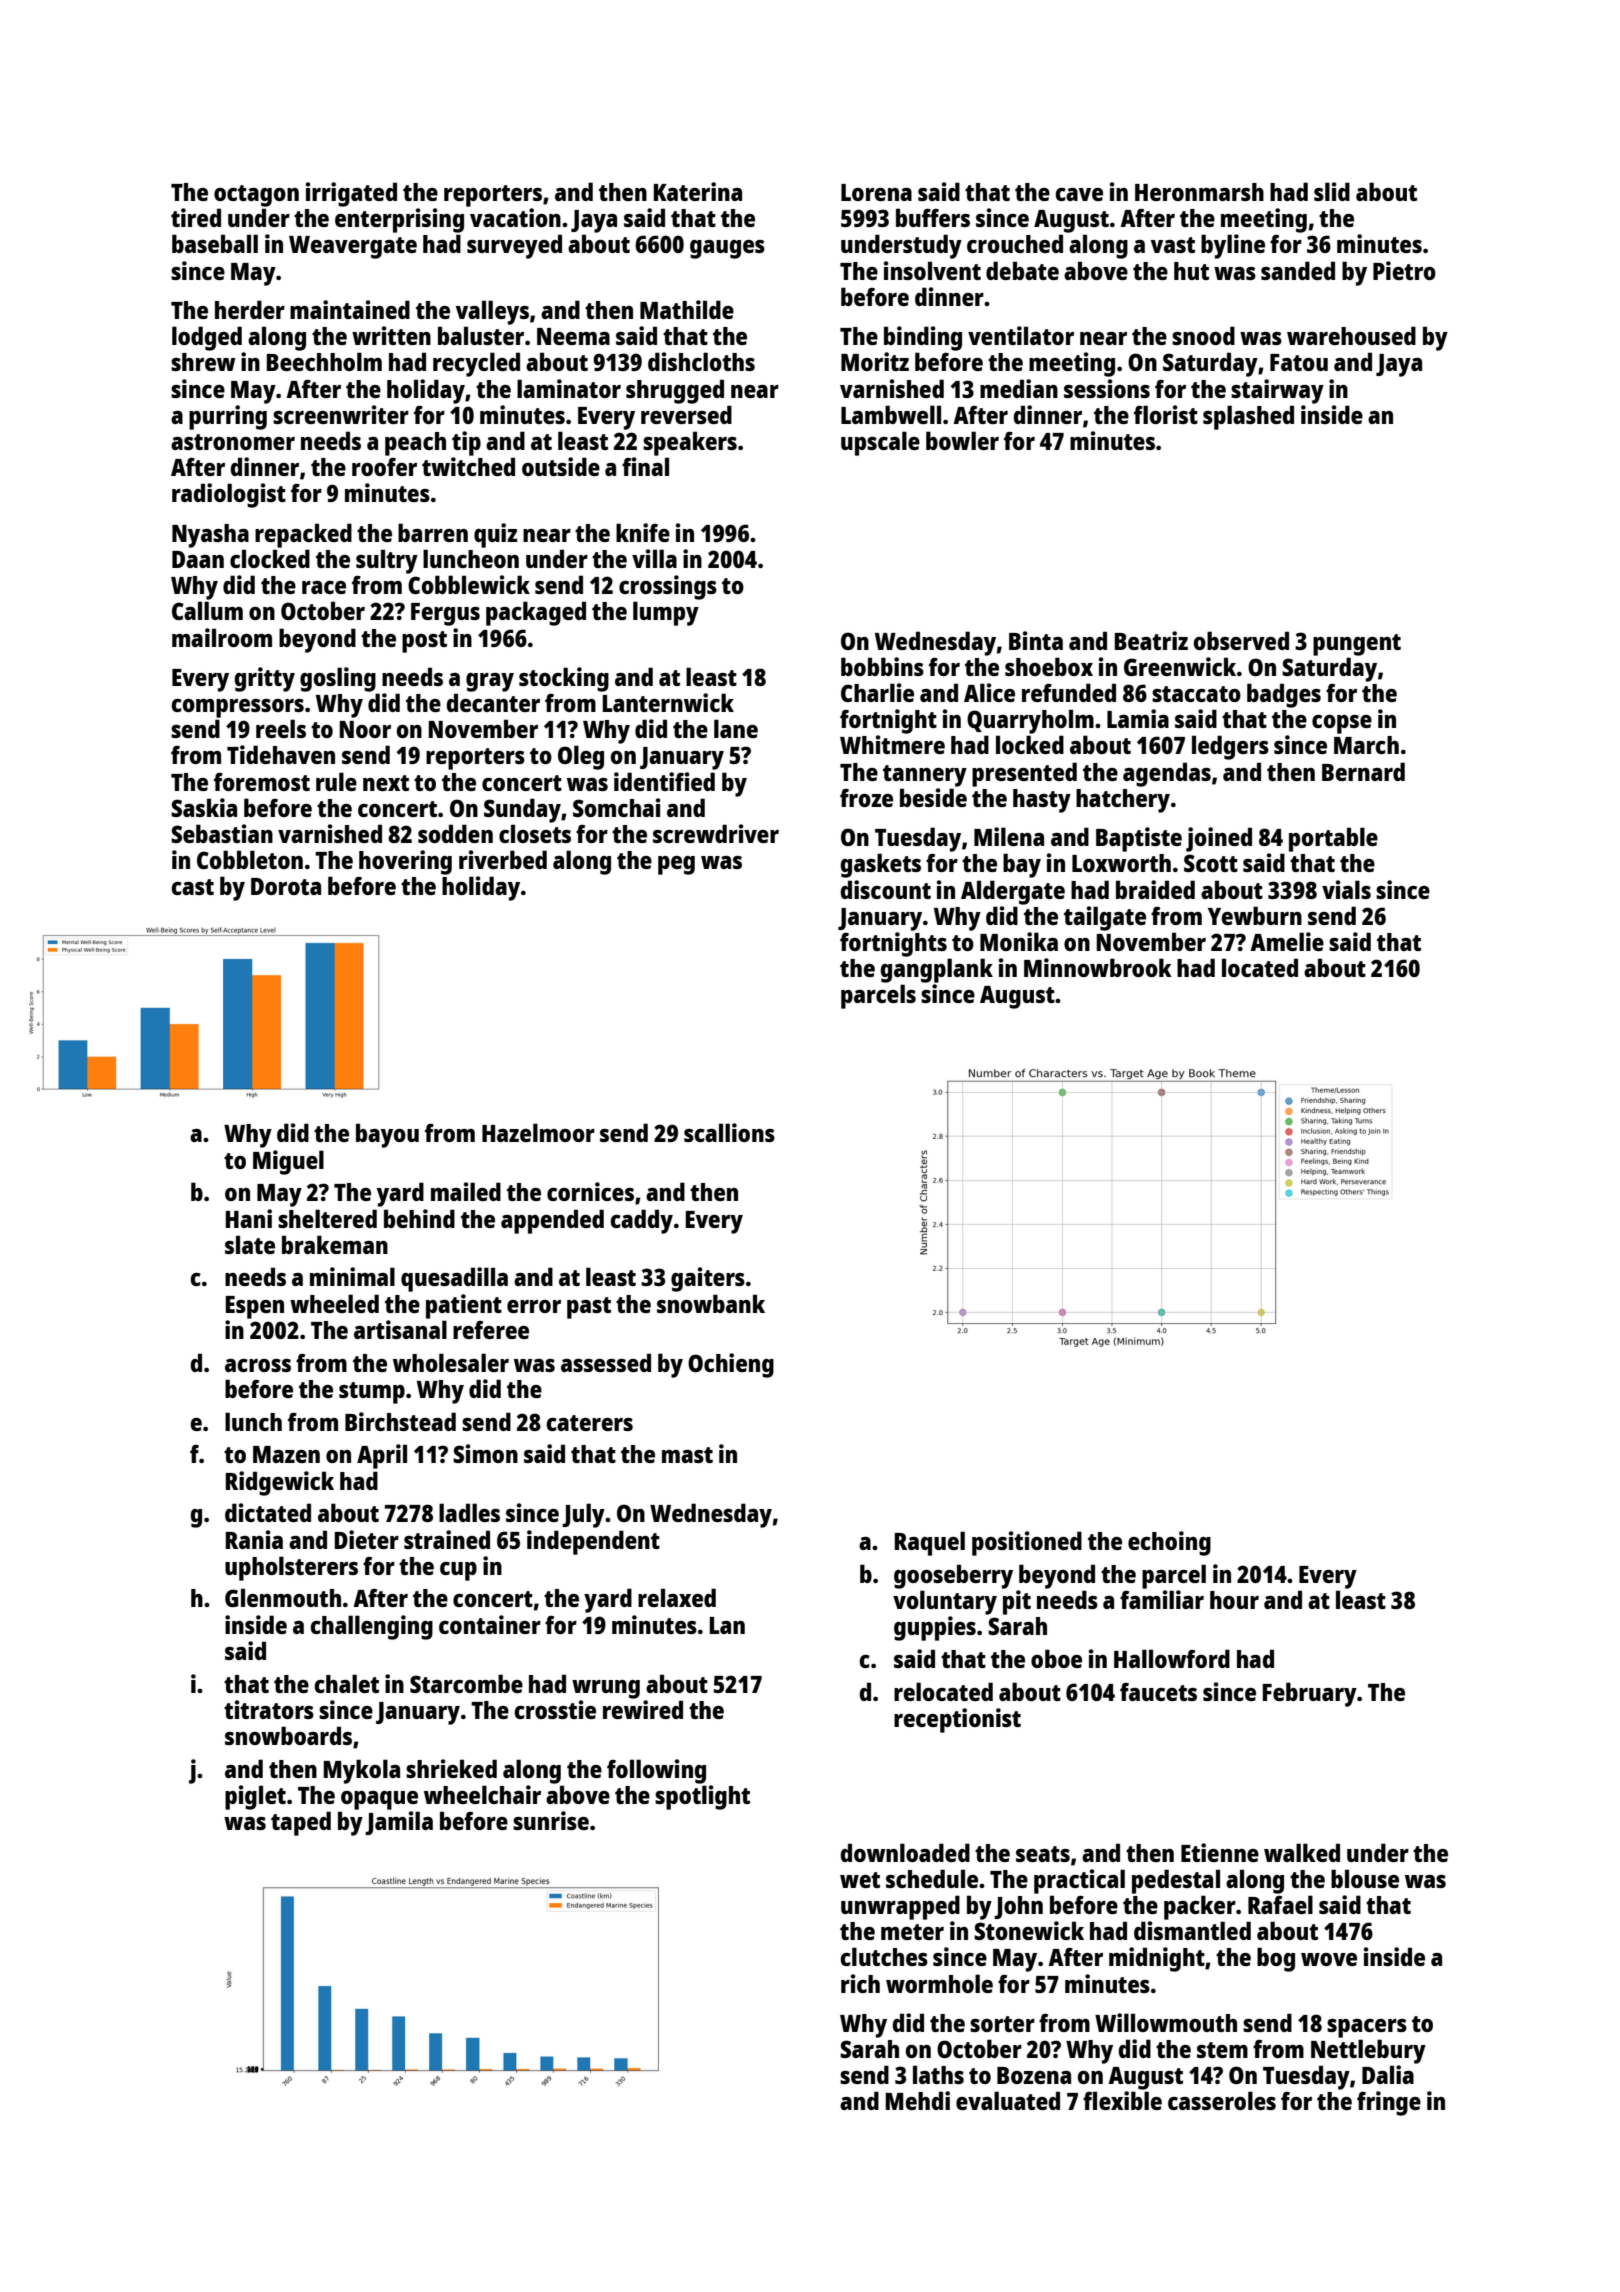 This image has width=1620, height=2292. Describe the element at coordinates (1404, 270) in the image. I see `Pietro` at that location.
